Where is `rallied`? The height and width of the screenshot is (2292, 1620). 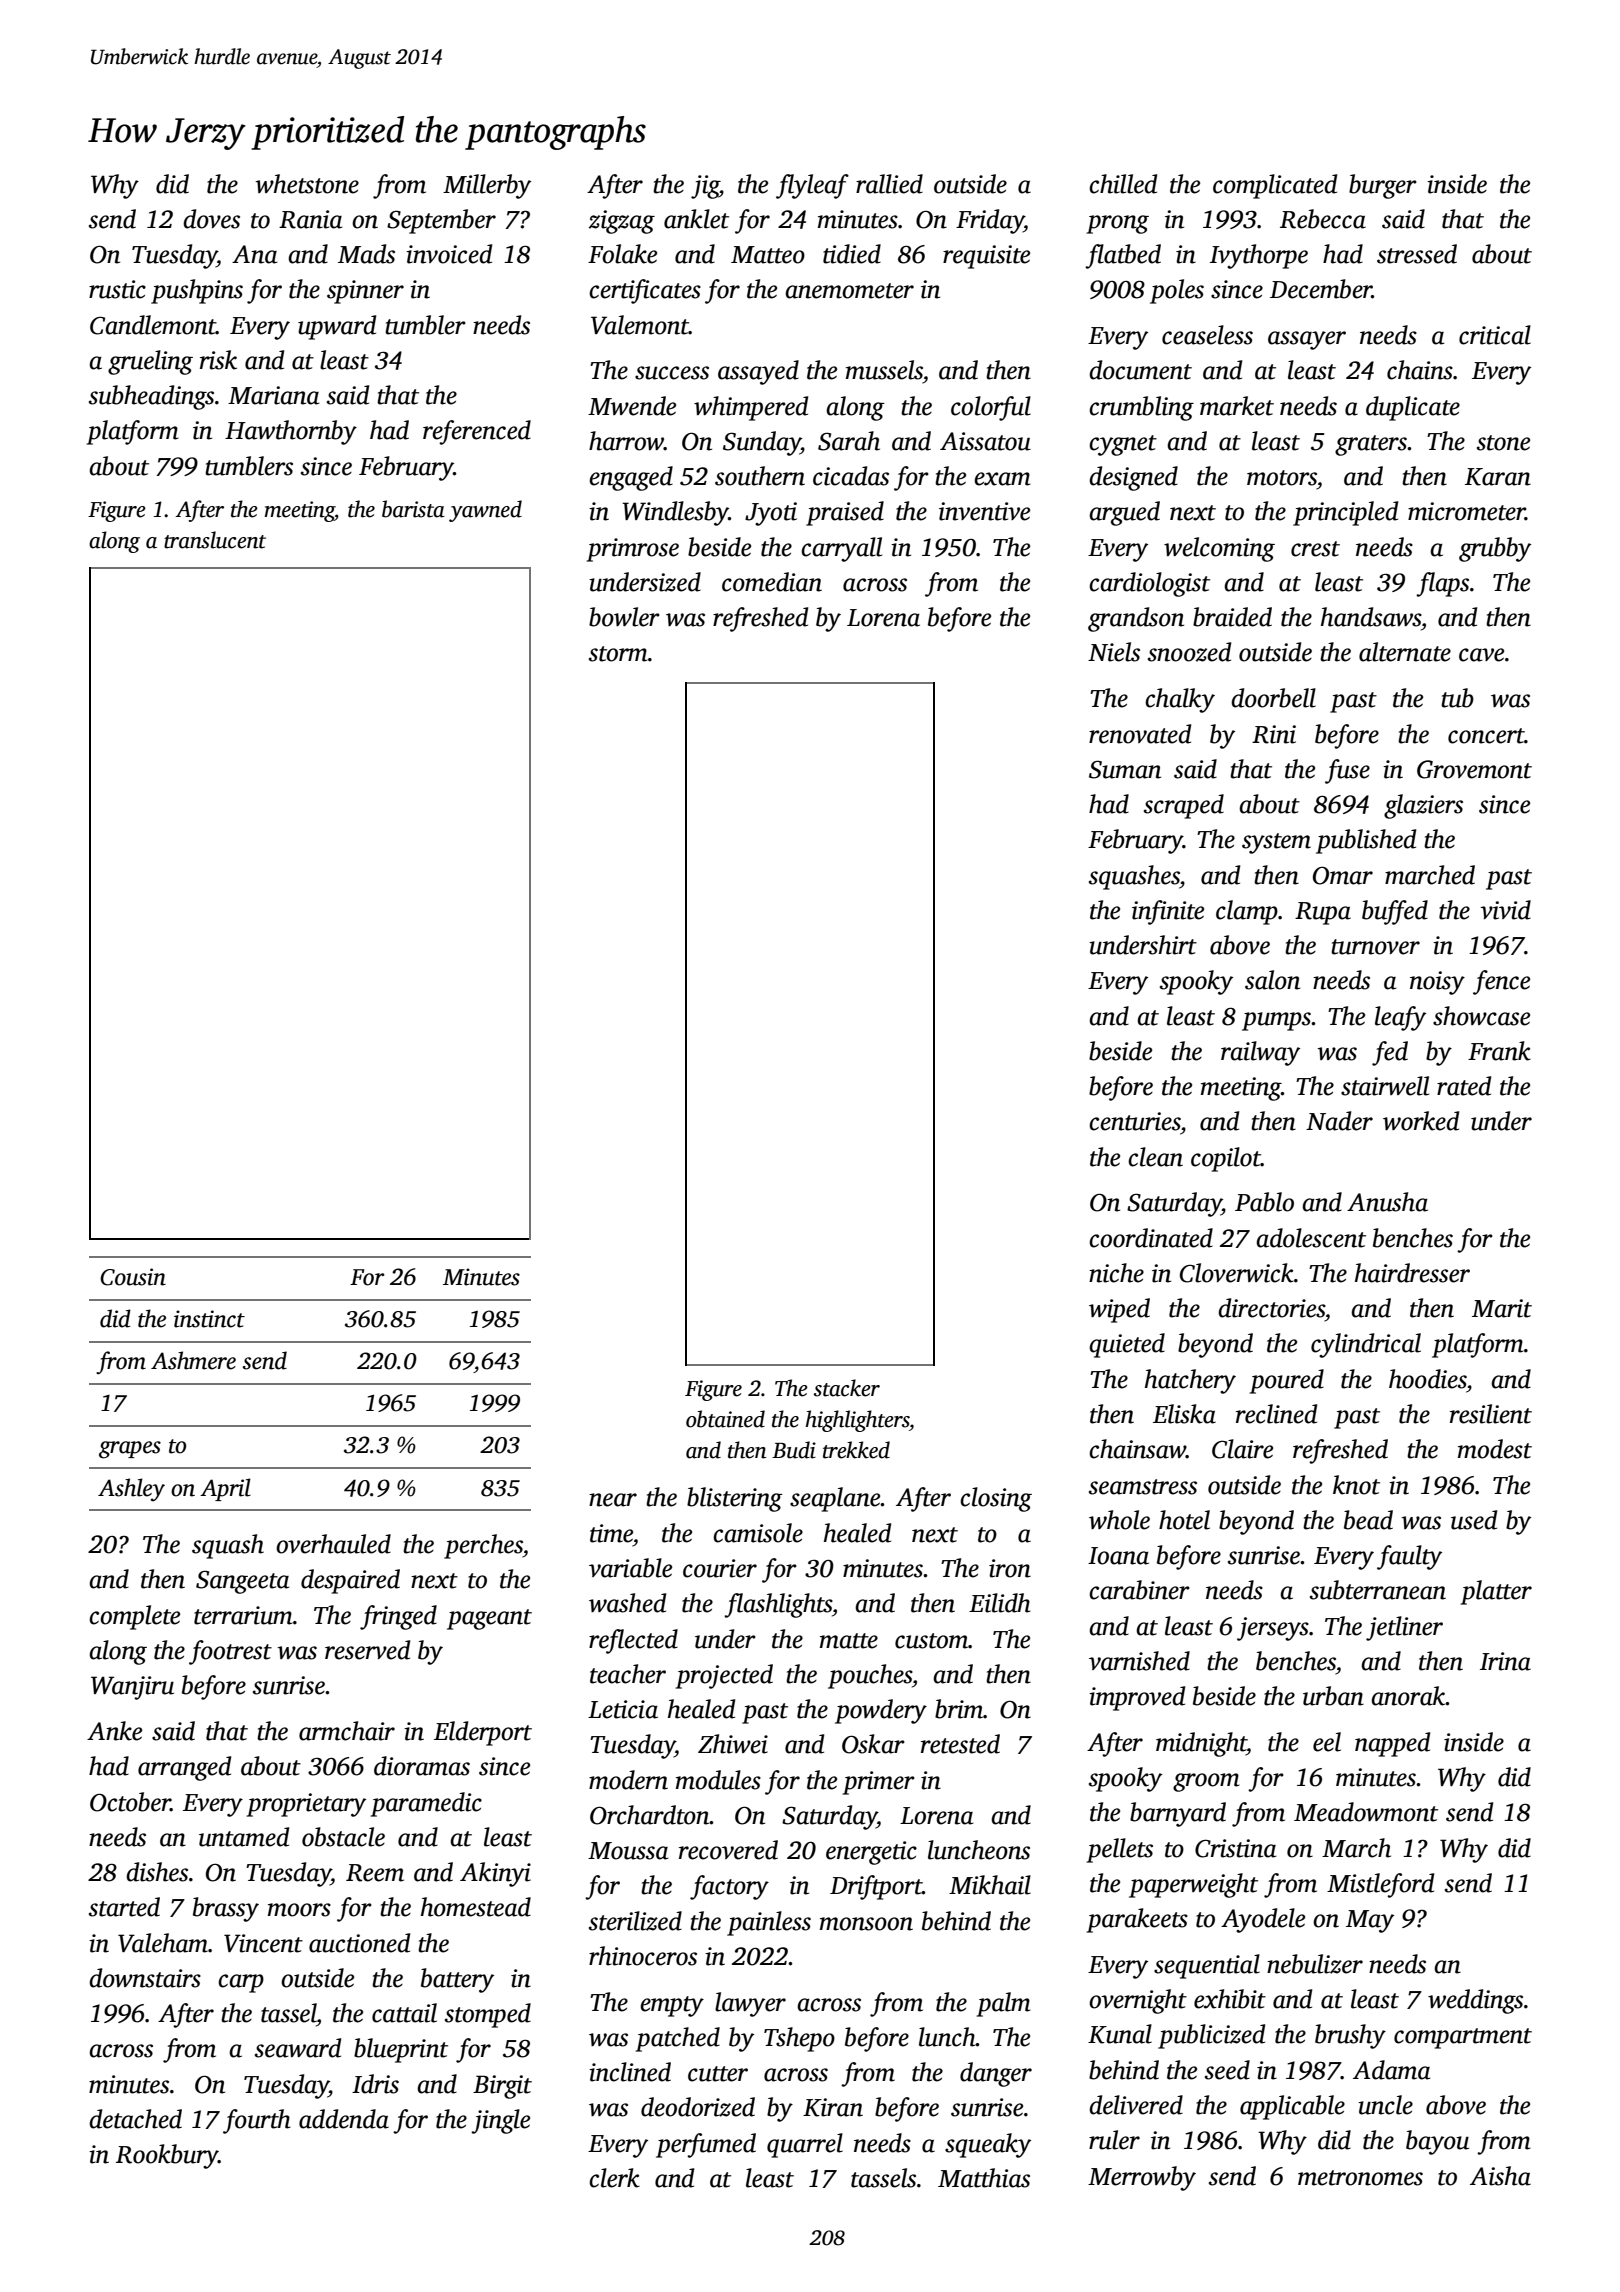
rallied is located at coordinates (889, 184).
